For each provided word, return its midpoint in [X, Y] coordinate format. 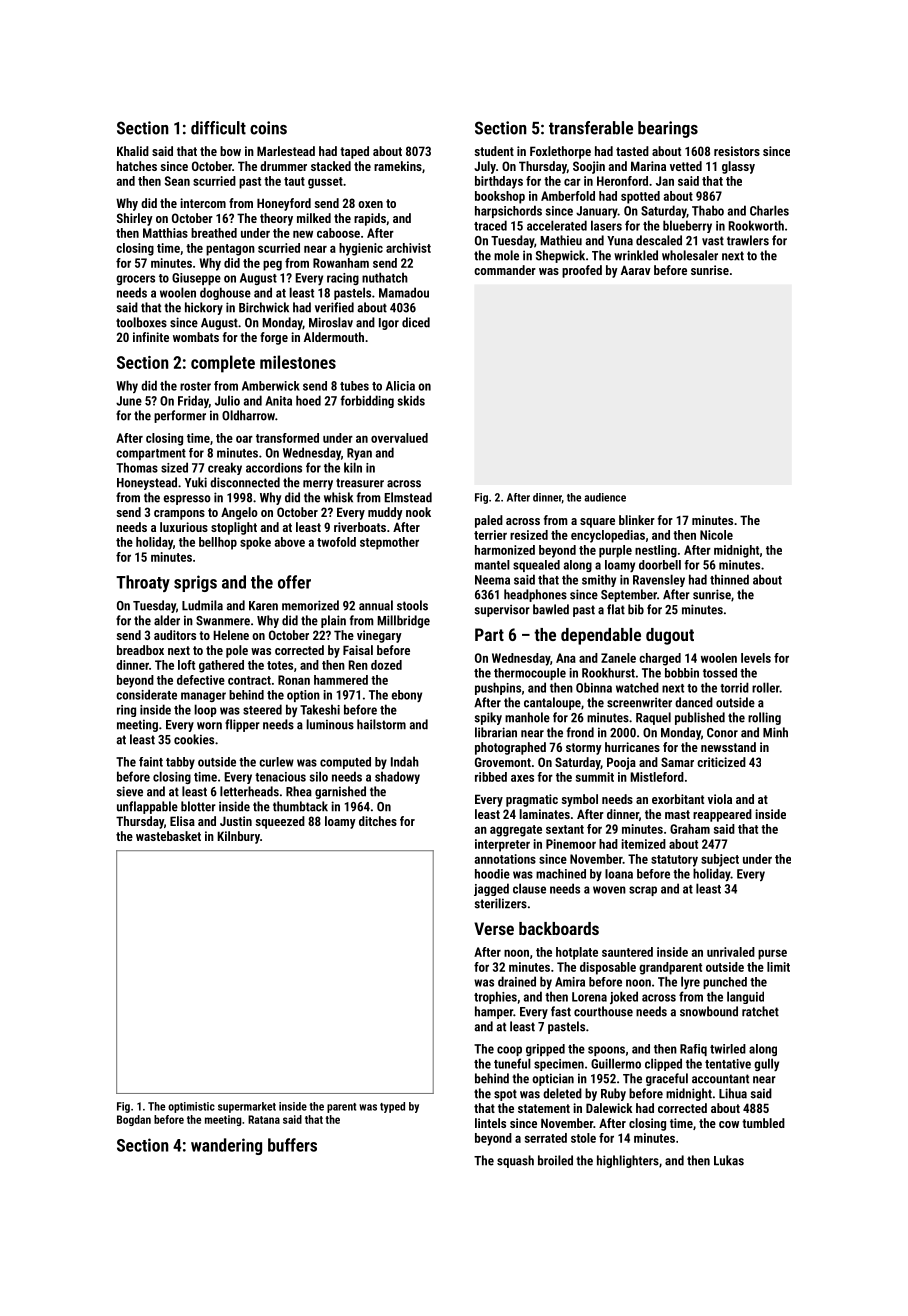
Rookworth [756, 225]
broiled [555, 1160]
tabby [180, 763]
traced [490, 225]
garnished [340, 792]
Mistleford [657, 777]
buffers [292, 1145]
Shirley [135, 219]
